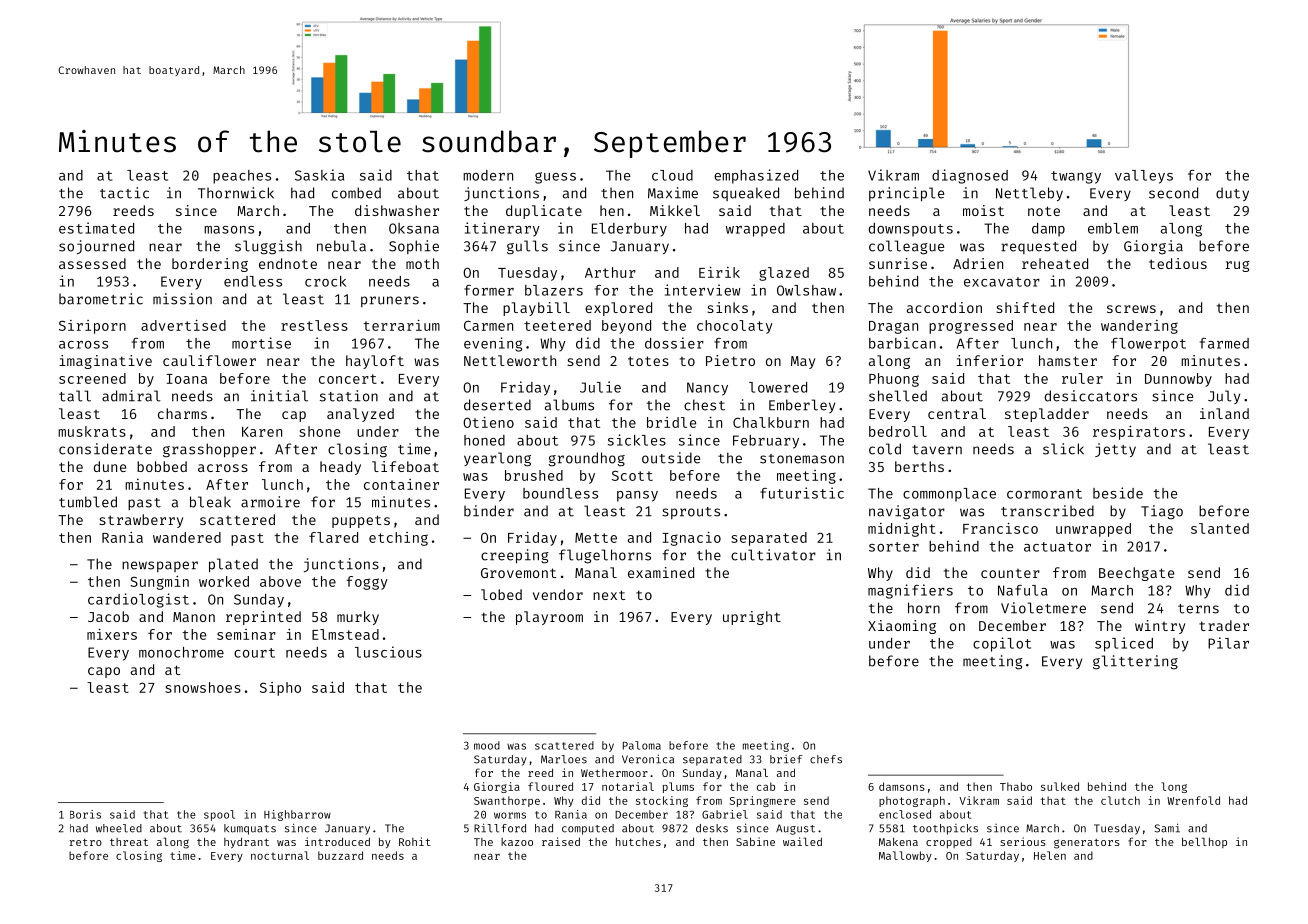 The image size is (1308, 924). I want to click on Chalkburn, so click(771, 422).
